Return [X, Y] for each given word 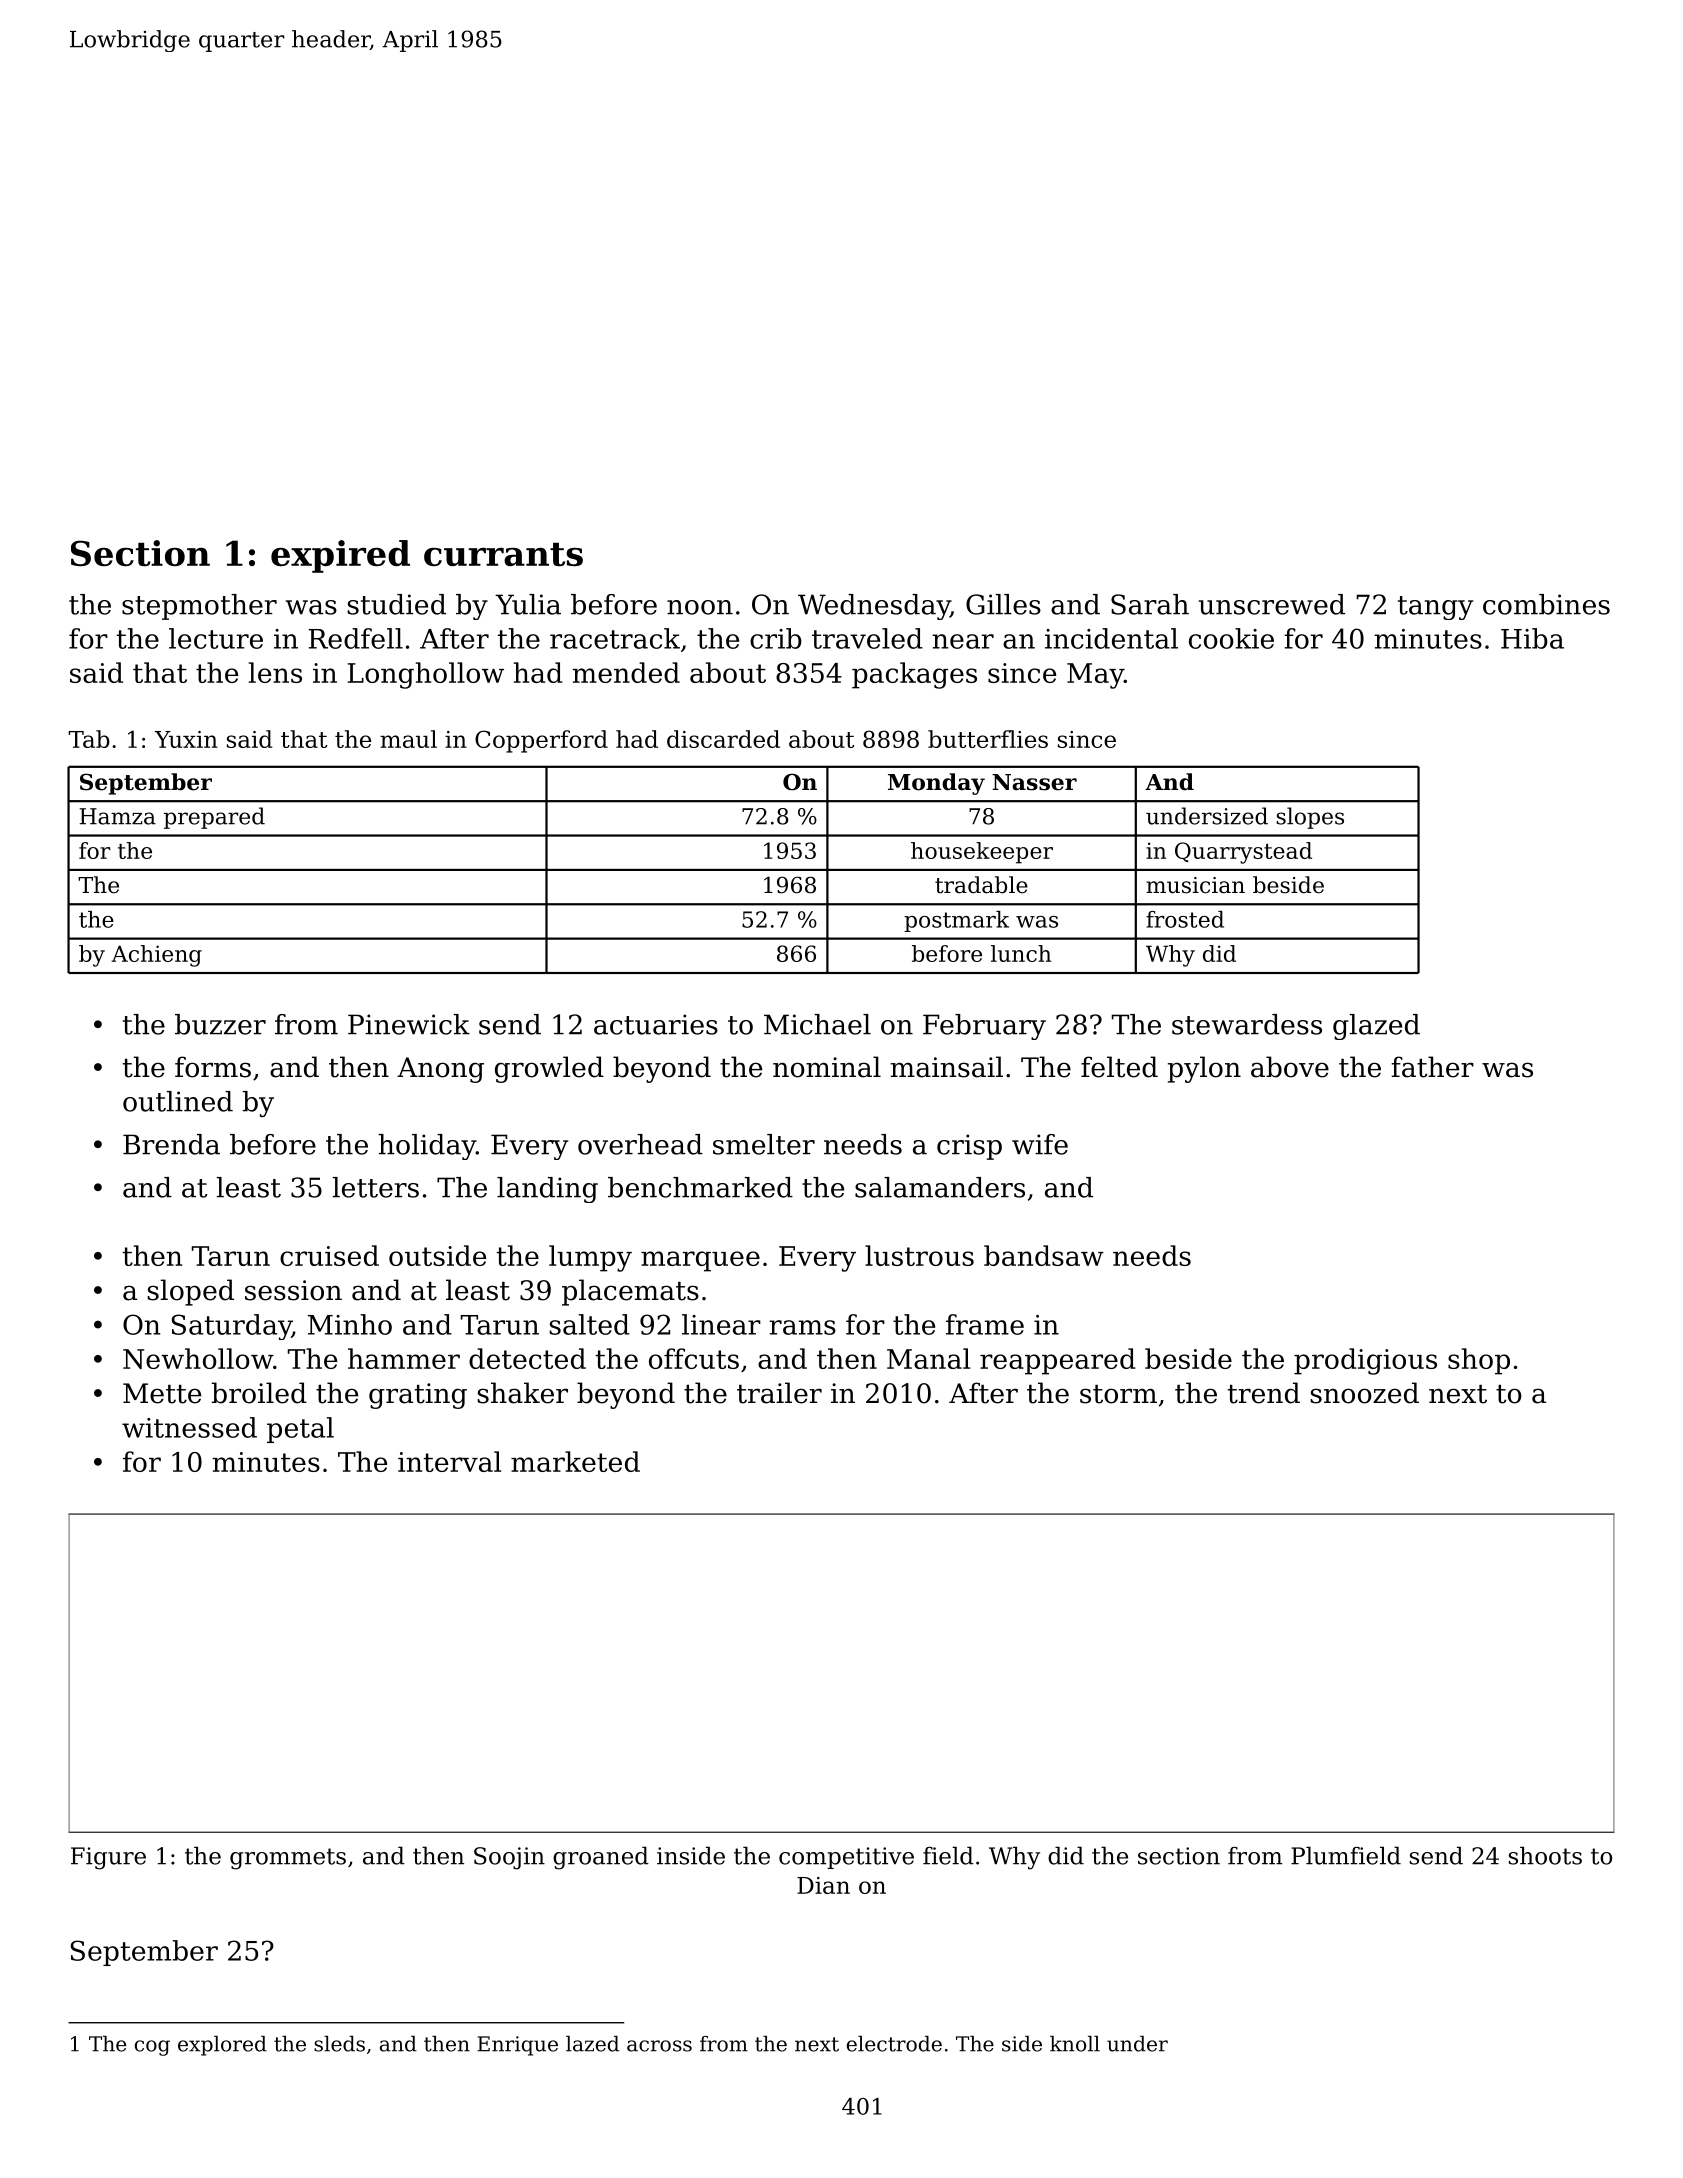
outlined [178, 1101]
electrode [894, 2044]
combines [1546, 604]
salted [589, 1324]
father [1432, 1067]
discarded [723, 739]
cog [152, 2048]
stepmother [199, 607]
